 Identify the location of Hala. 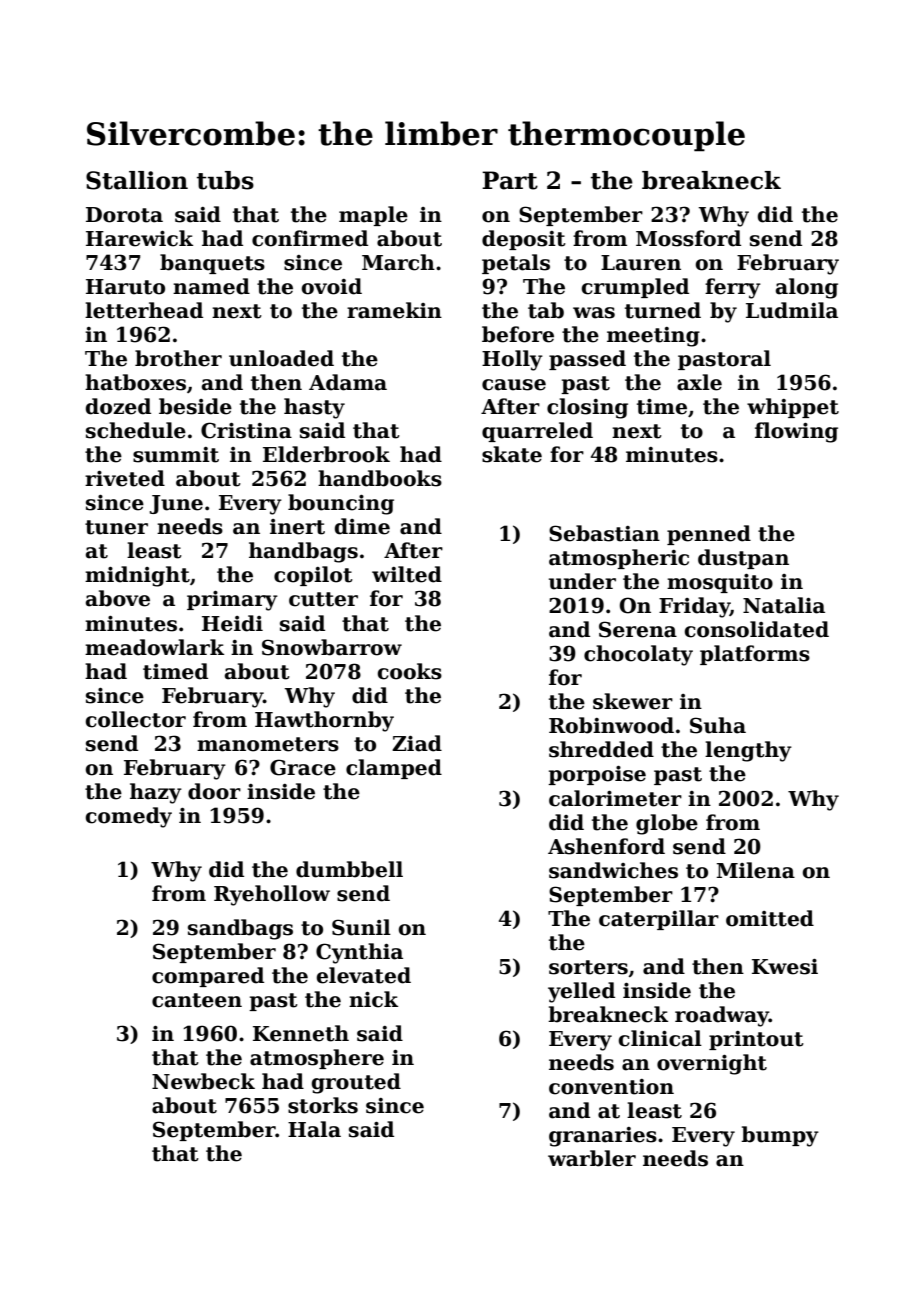
(314, 1129).
